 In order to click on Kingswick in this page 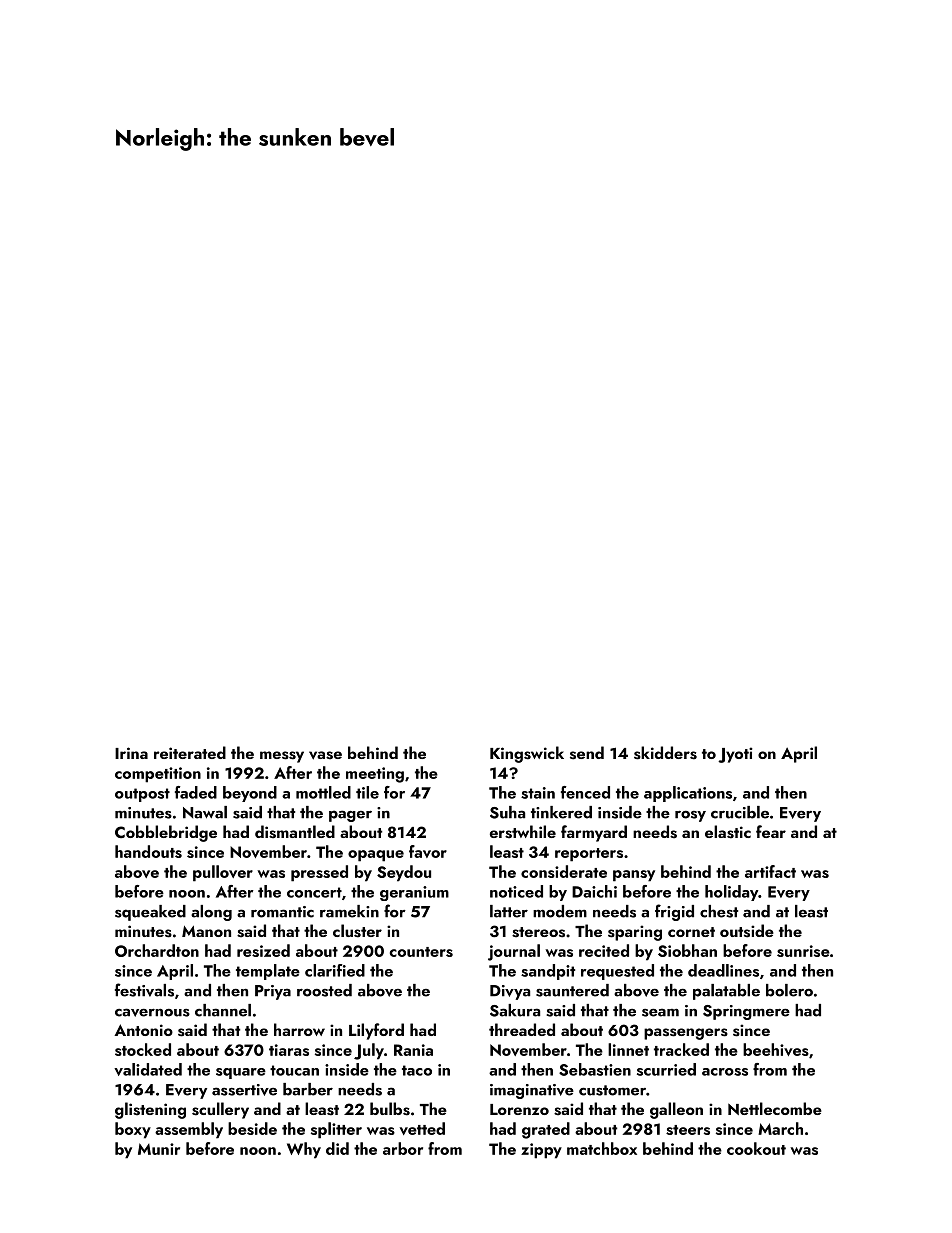, I will do `click(527, 754)`.
